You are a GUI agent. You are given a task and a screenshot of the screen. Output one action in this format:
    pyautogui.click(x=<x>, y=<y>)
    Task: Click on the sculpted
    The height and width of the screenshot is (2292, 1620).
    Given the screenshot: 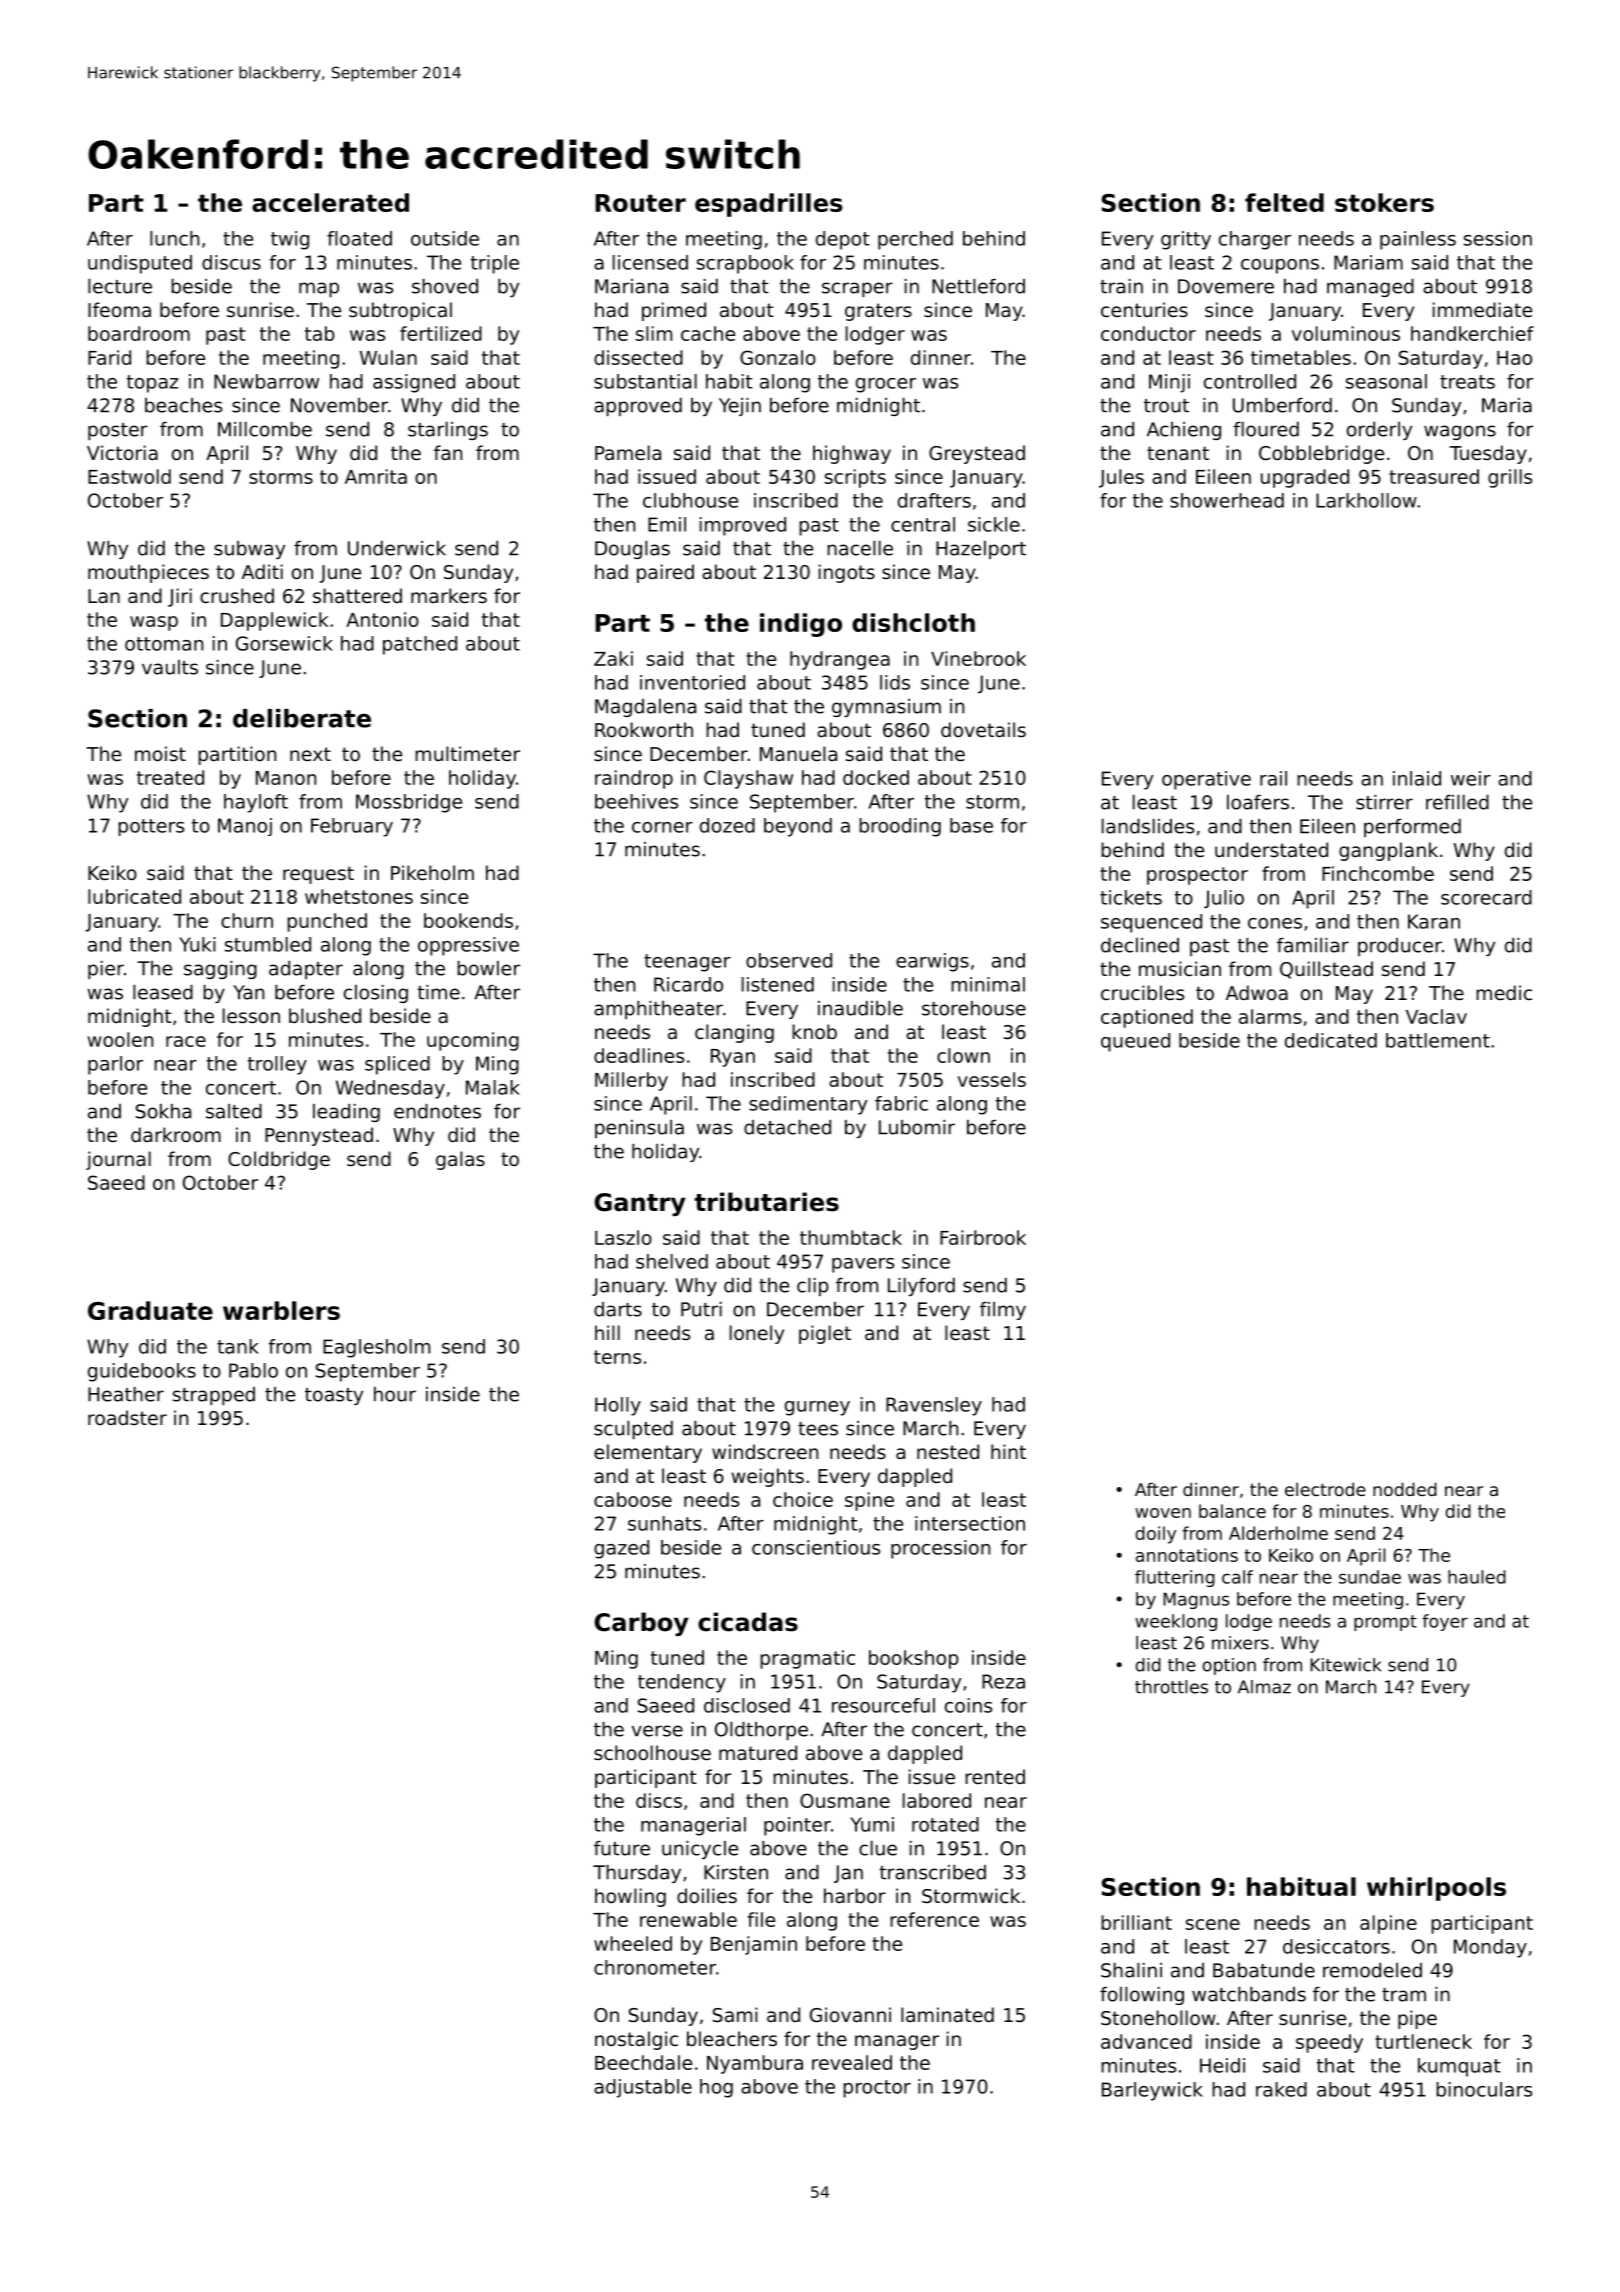 What is the action you would take?
    pyautogui.click(x=633, y=1430)
